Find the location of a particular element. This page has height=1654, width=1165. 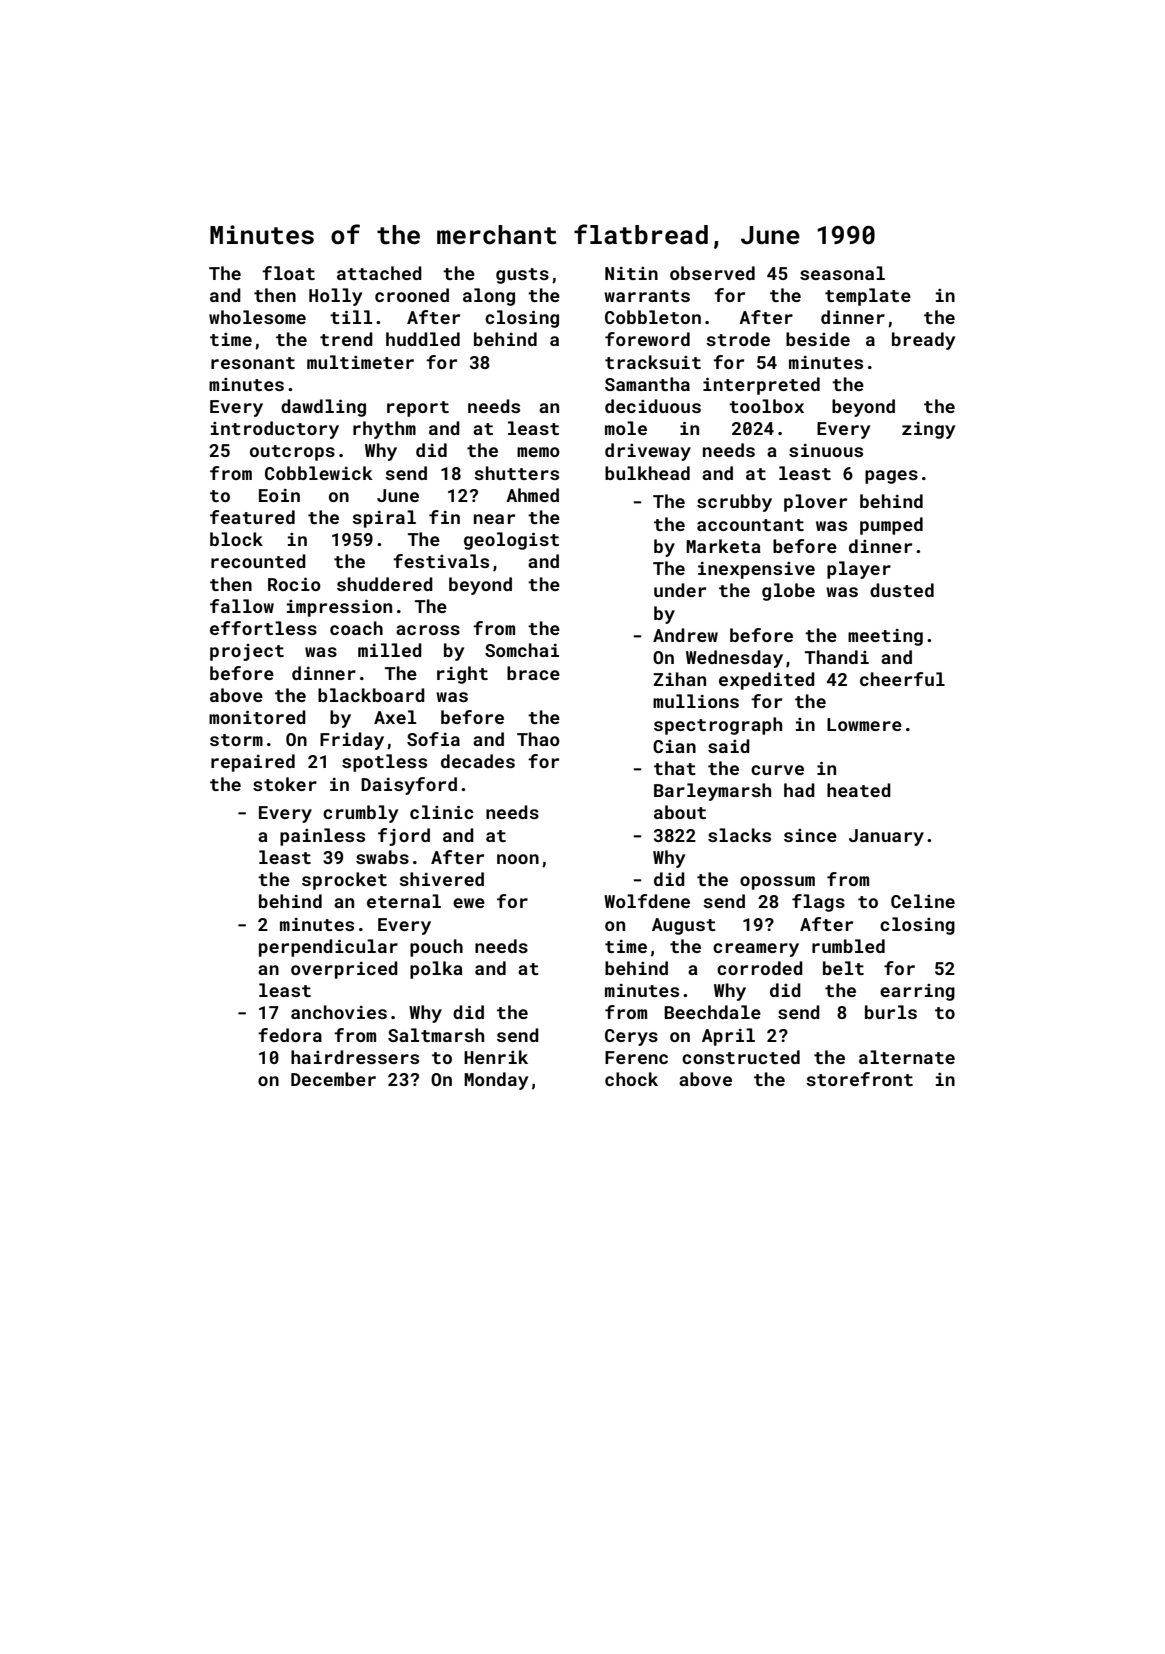

sinuous is located at coordinates (826, 450).
